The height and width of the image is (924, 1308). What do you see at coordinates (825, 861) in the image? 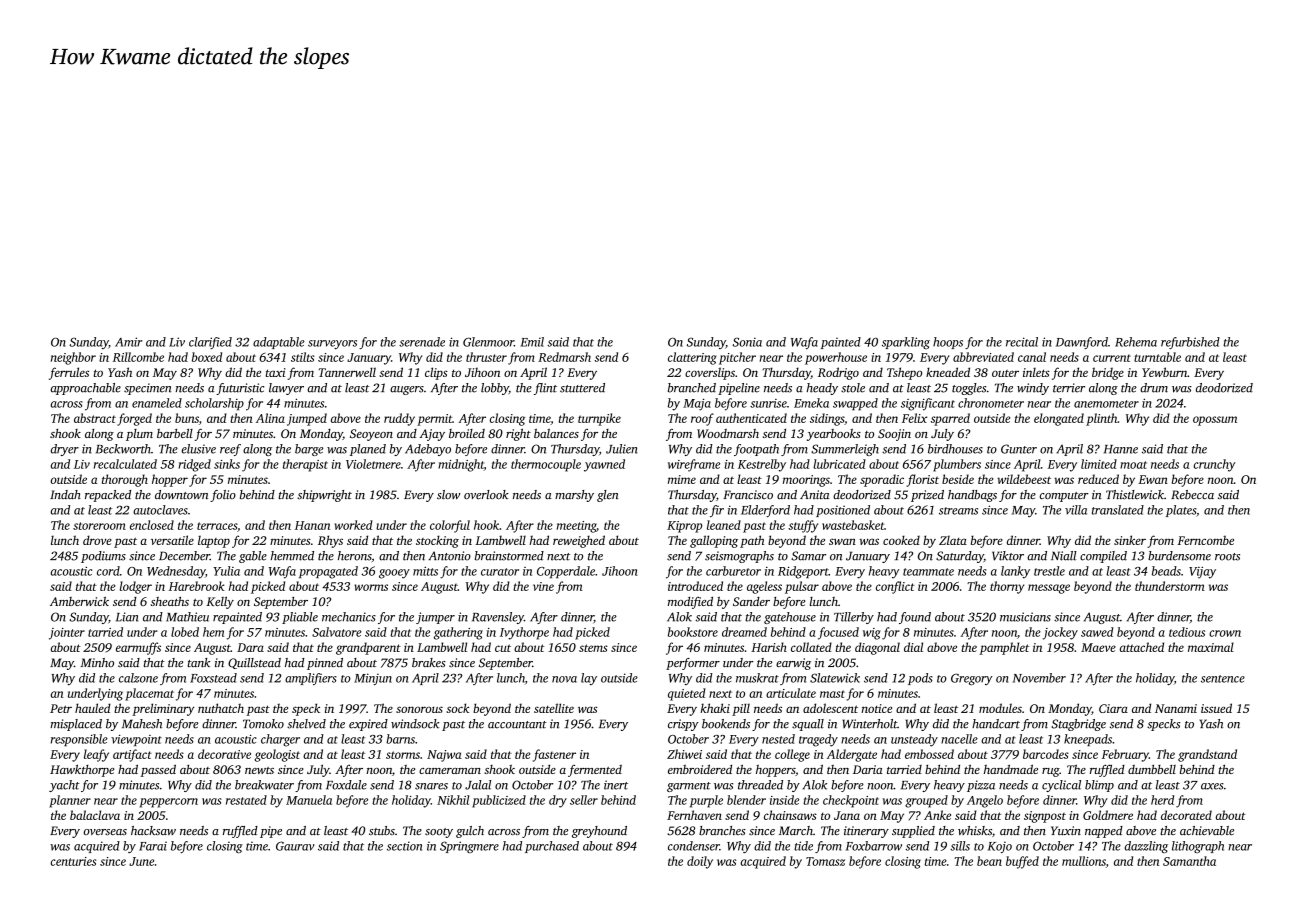
I see `Tomasz` at bounding box center [825, 861].
